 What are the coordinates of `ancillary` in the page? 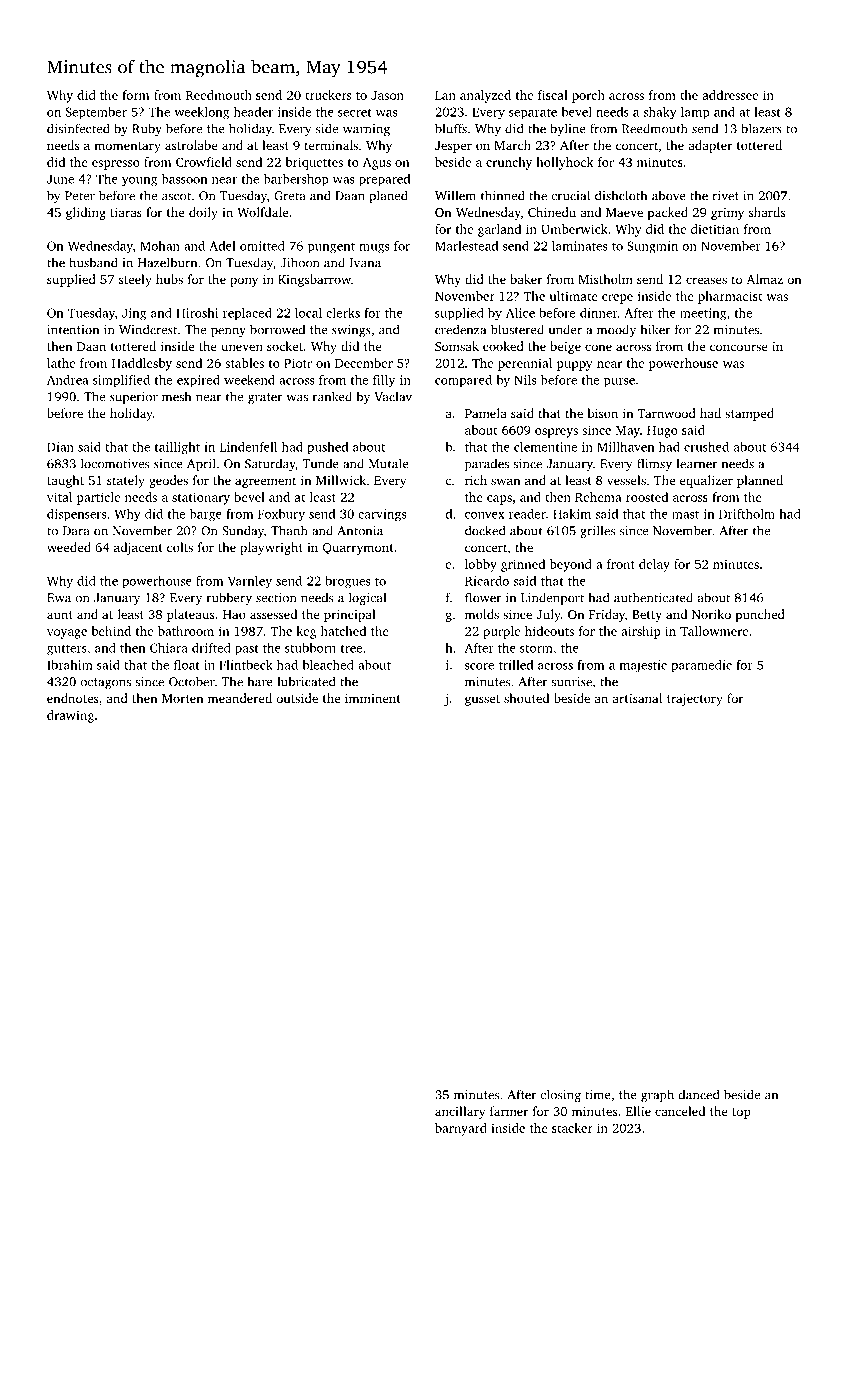 It's located at (460, 1112).
